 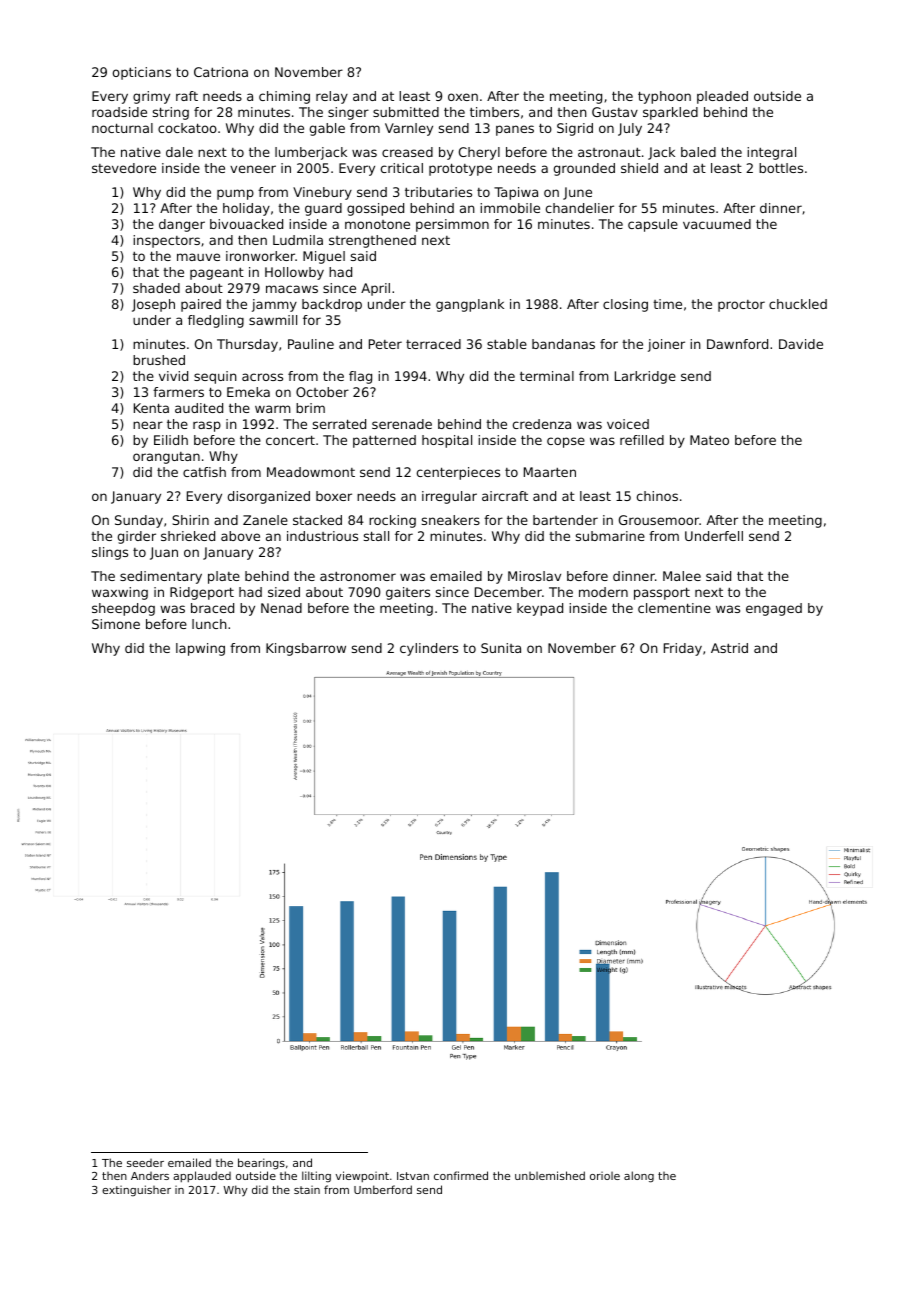 I want to click on Astrid, so click(x=729, y=648).
